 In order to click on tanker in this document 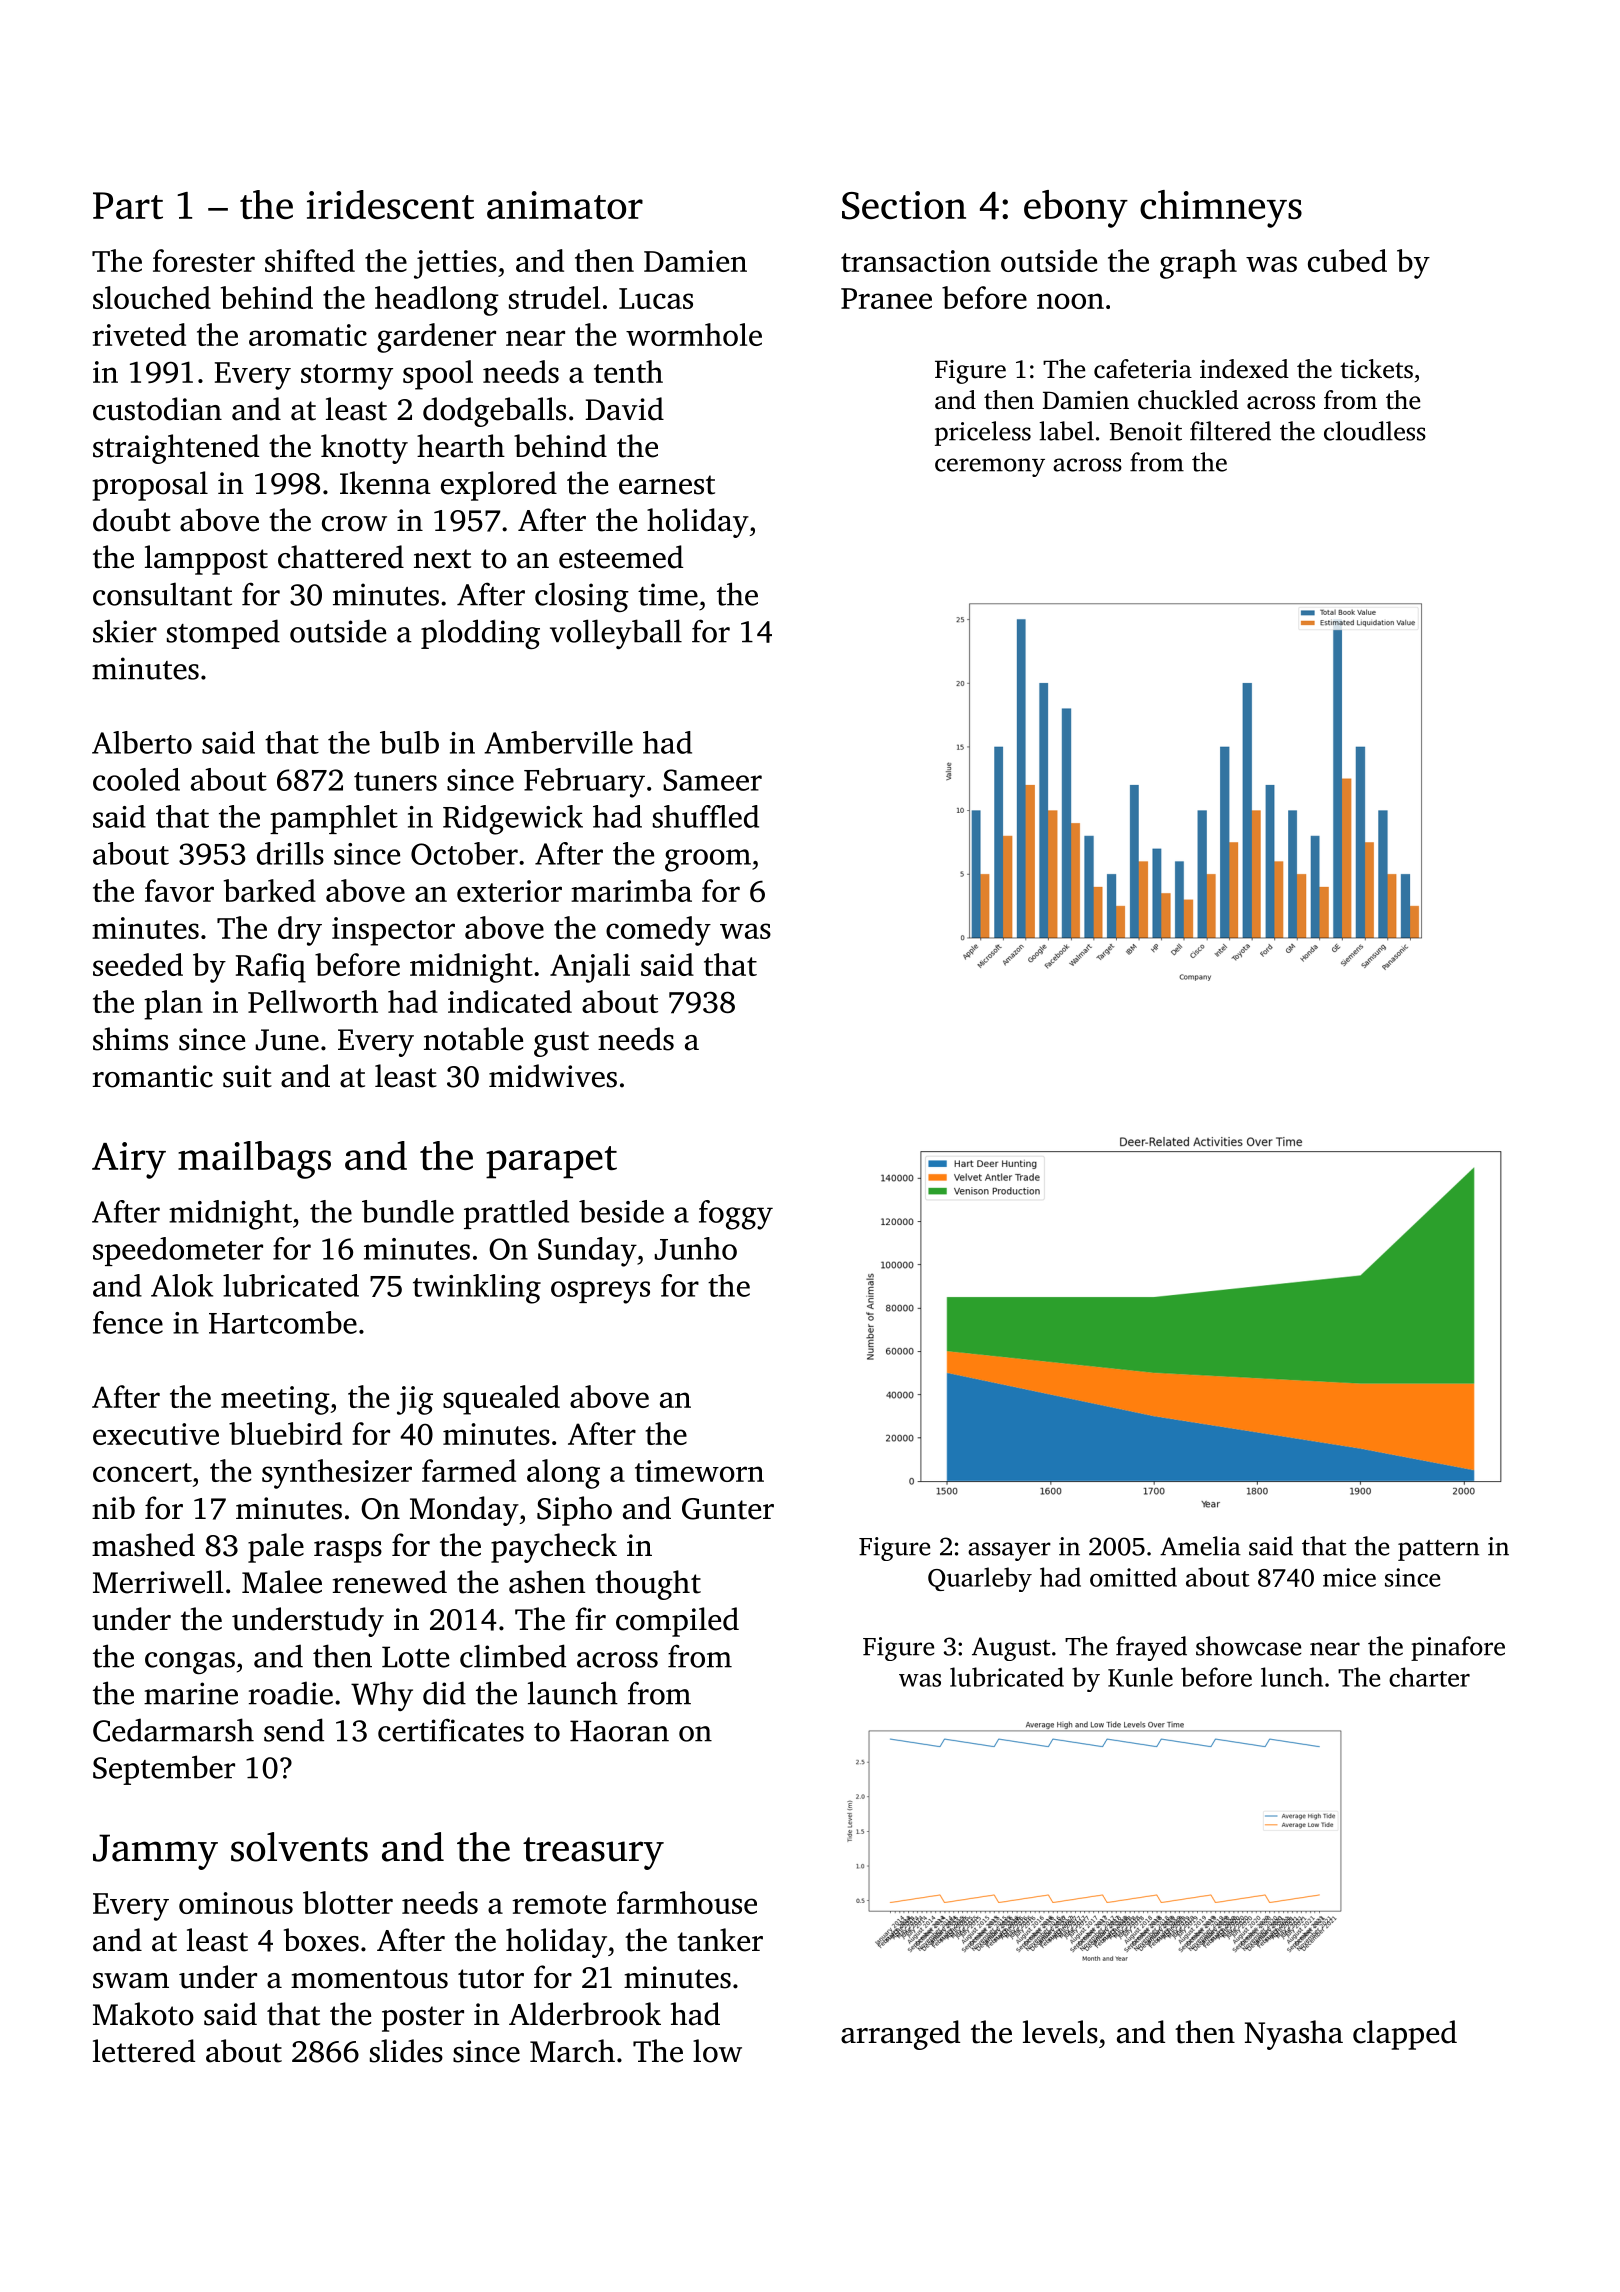, I will do `click(720, 1940)`.
